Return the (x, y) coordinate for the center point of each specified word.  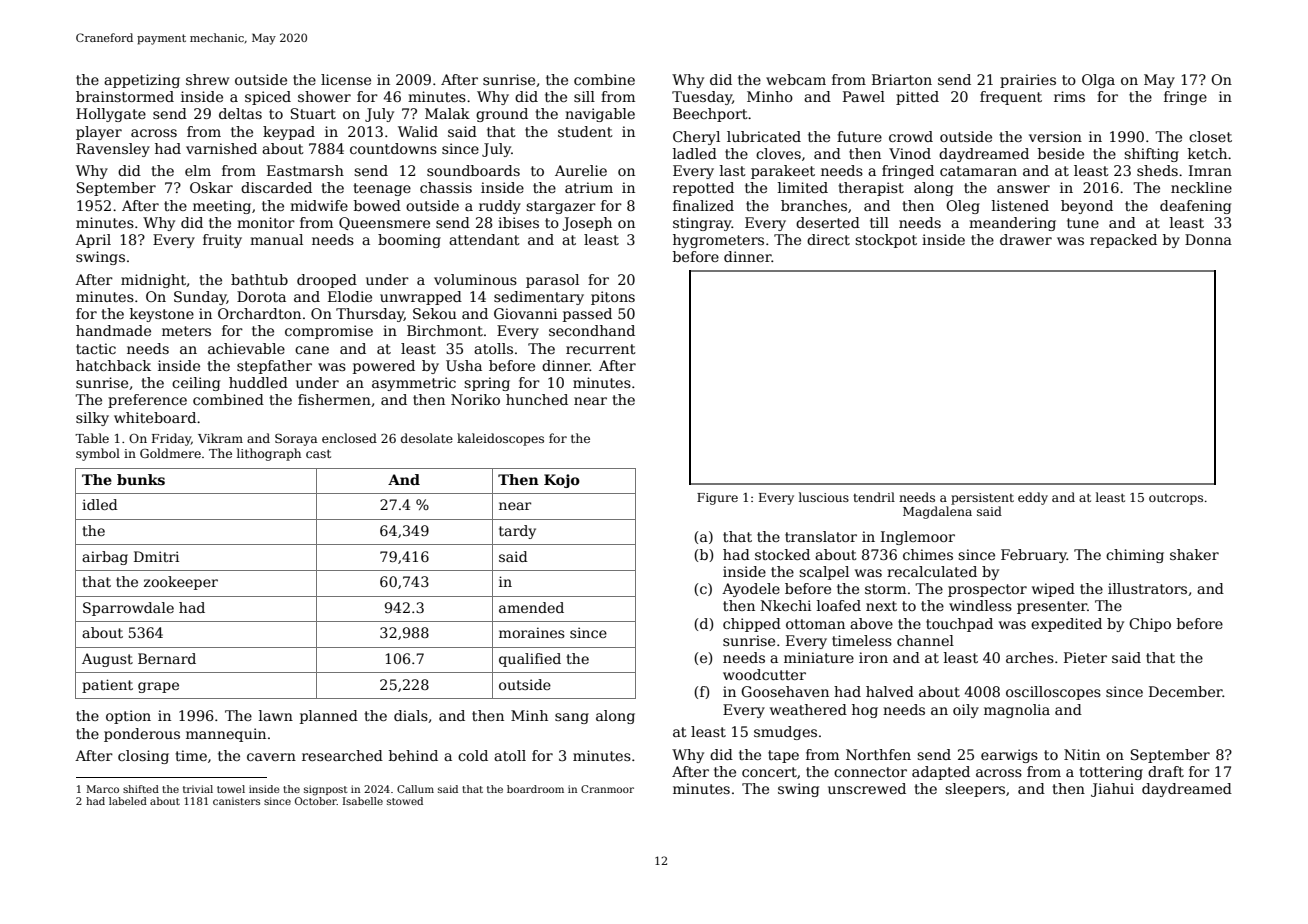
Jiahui (1112, 790)
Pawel (864, 96)
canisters (236, 801)
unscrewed (867, 788)
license (346, 79)
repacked (1123, 241)
